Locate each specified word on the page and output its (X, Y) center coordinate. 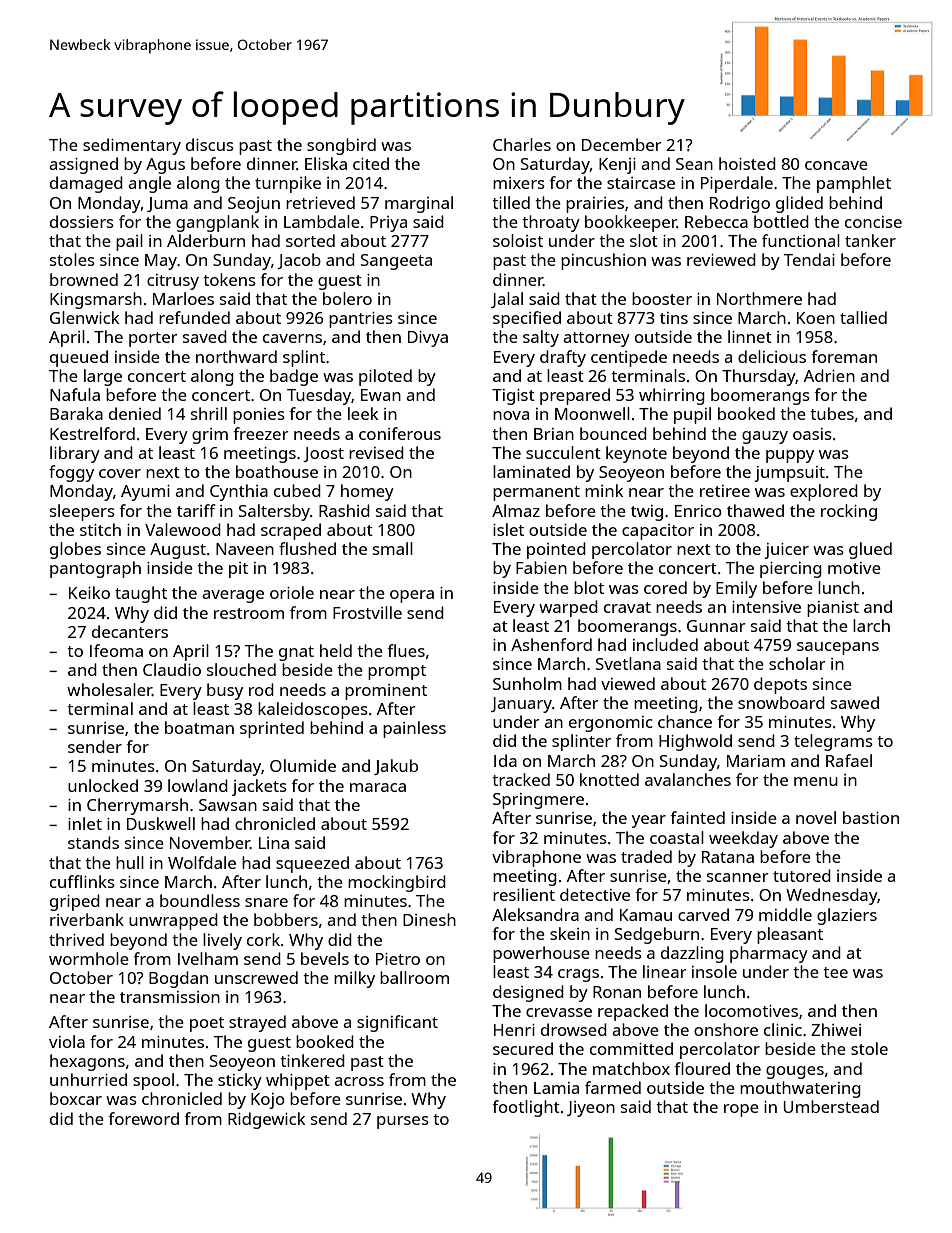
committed (631, 1048)
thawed (755, 510)
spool (153, 1081)
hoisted (747, 163)
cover (120, 473)
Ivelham (208, 958)
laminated (531, 471)
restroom (249, 613)
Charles (522, 144)
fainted (697, 817)
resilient (524, 894)
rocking (849, 512)
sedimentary (132, 146)
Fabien (541, 567)
